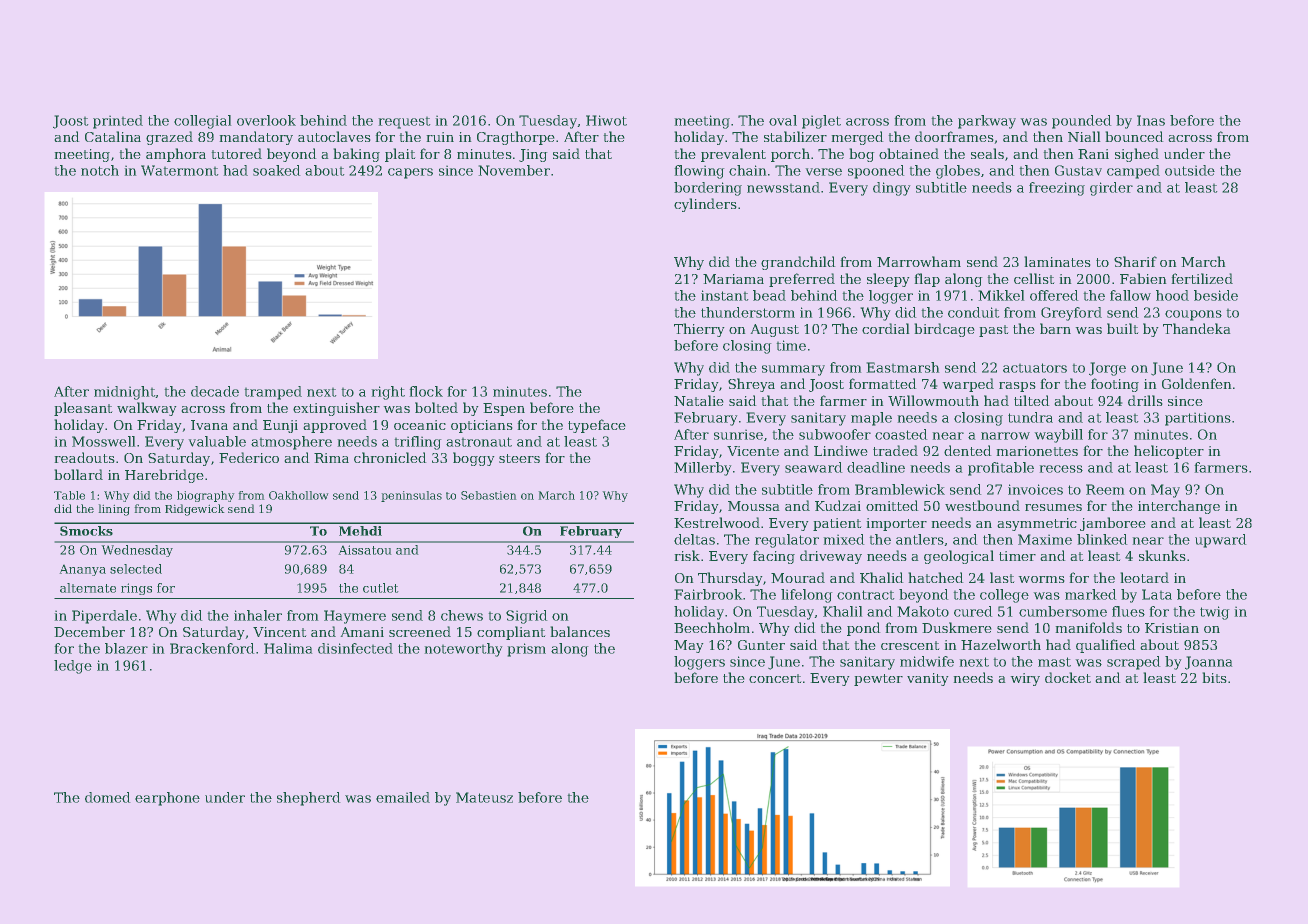  I want to click on Hiwot, so click(606, 120).
